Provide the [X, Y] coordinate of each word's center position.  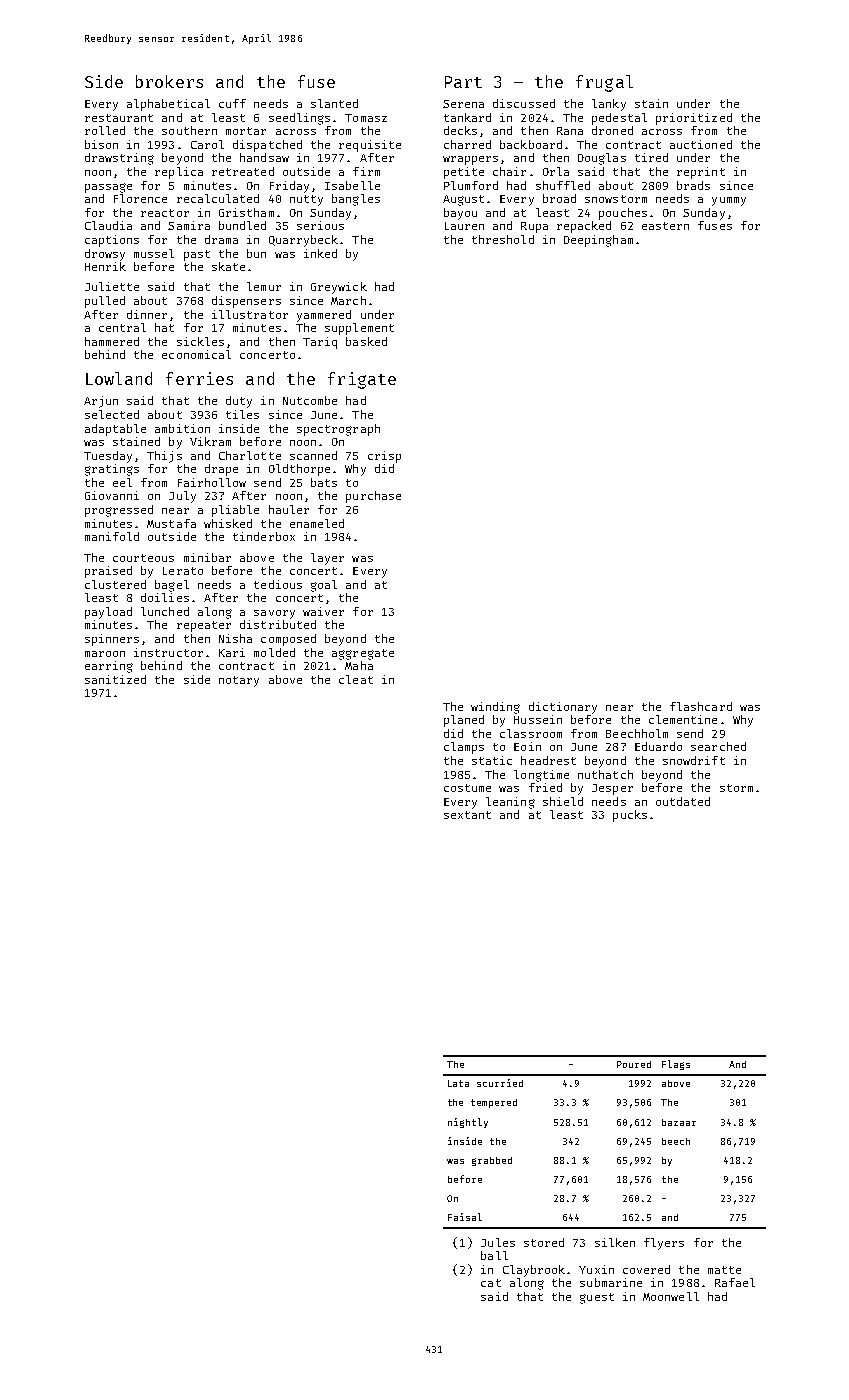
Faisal [465, 1217]
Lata [458, 1083]
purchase [373, 497]
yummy [729, 201]
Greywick [339, 288]
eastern [665, 226]
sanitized [115, 679]
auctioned [701, 144]
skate [228, 266]
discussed [524, 103]
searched [718, 746]
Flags [676, 1065]
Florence [140, 198]
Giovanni [112, 495]
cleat [356, 679]
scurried [500, 1083]
